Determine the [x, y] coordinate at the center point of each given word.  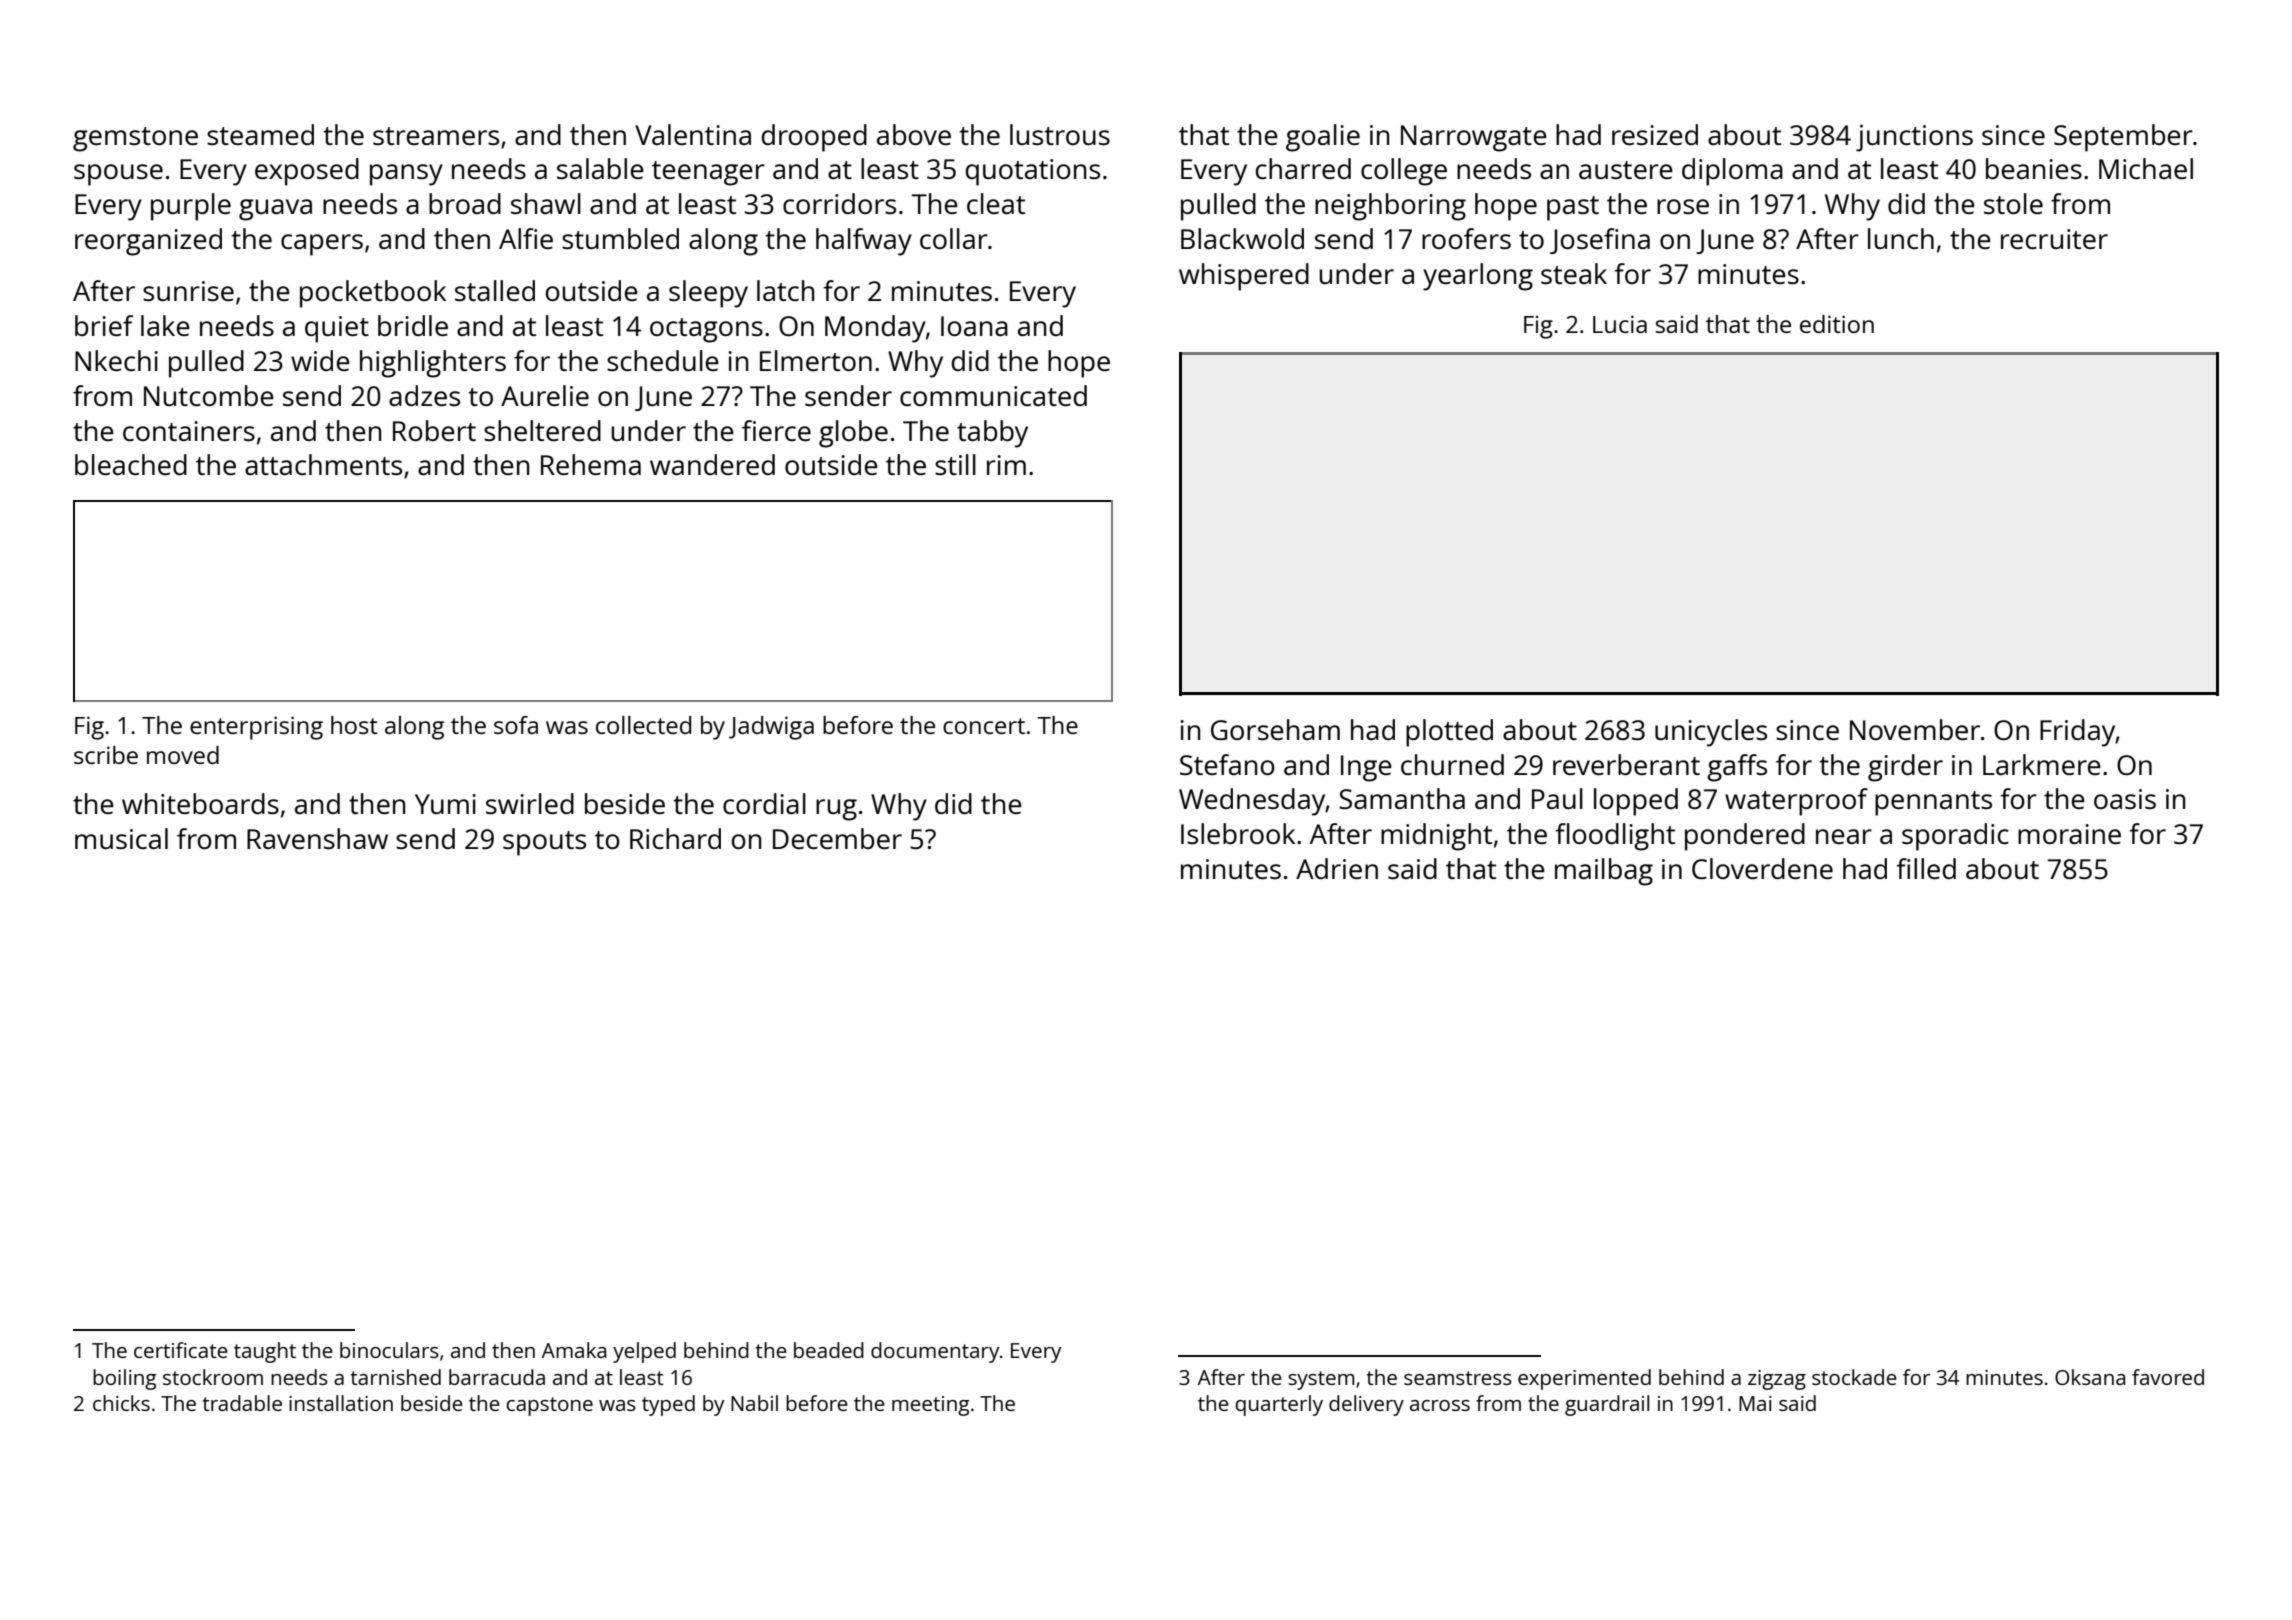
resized [1655, 134]
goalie [1323, 138]
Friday [2078, 733]
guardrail [1607, 1405]
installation [341, 1403]
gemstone [135, 139]
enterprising [256, 728]
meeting [930, 1406]
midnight [1436, 837]
